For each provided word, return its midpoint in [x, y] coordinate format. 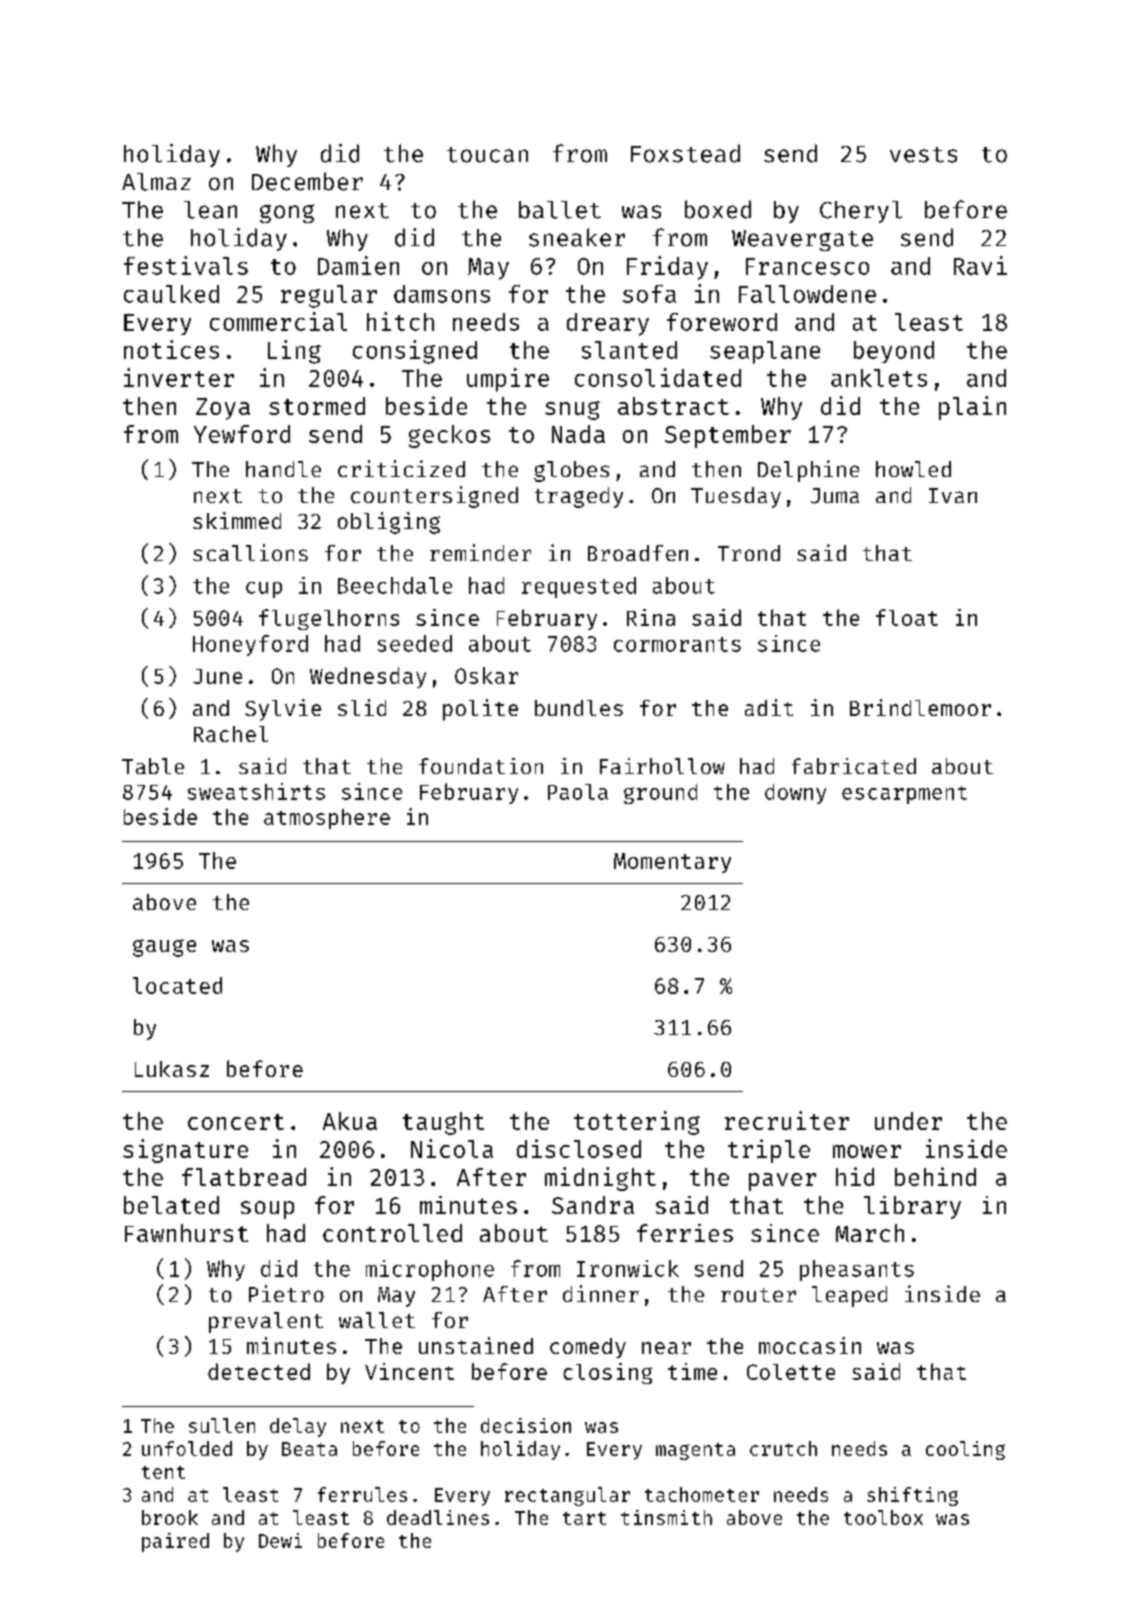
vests [923, 155]
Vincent [409, 1371]
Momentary [672, 863]
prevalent [266, 1322]
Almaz [156, 182]
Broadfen [638, 553]
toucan [487, 155]
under [908, 1121]
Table [153, 766]
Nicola [452, 1148]
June [217, 676]
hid [855, 1176]
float [907, 617]
